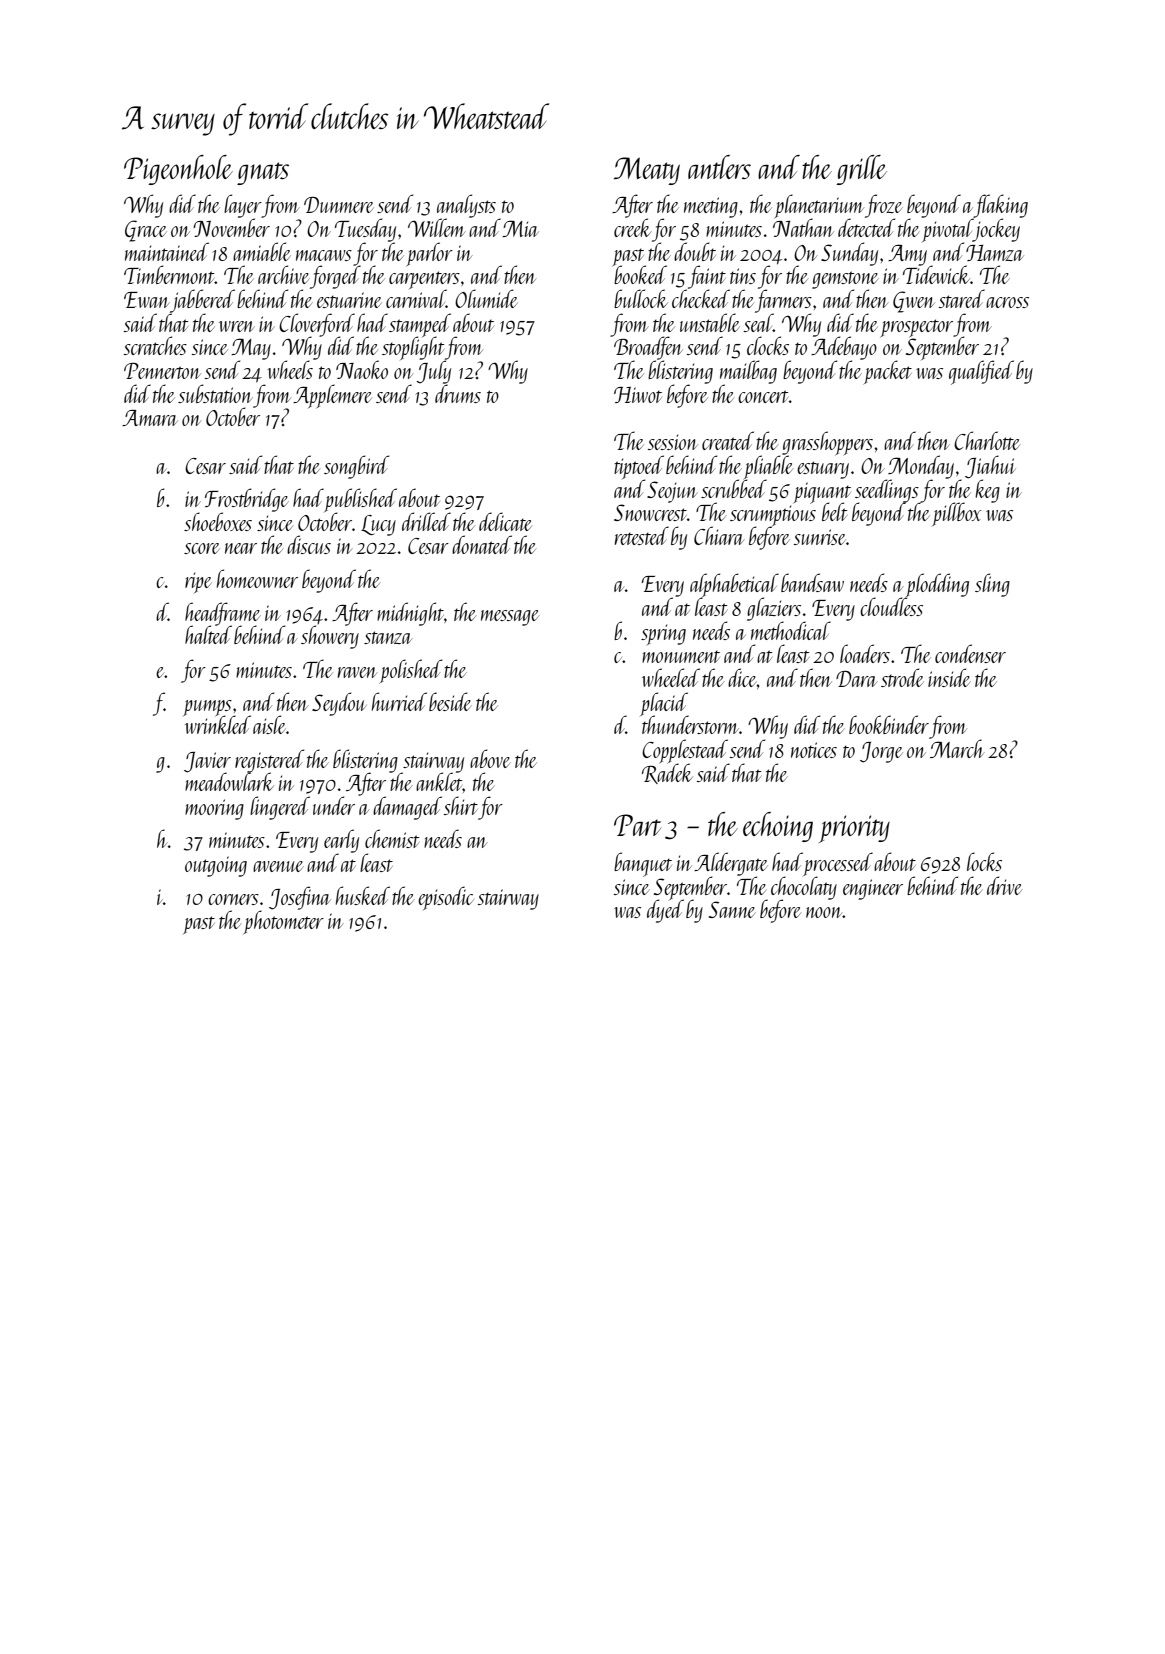  What do you see at coordinates (887, 372) in the screenshot?
I see `packet` at bounding box center [887, 372].
